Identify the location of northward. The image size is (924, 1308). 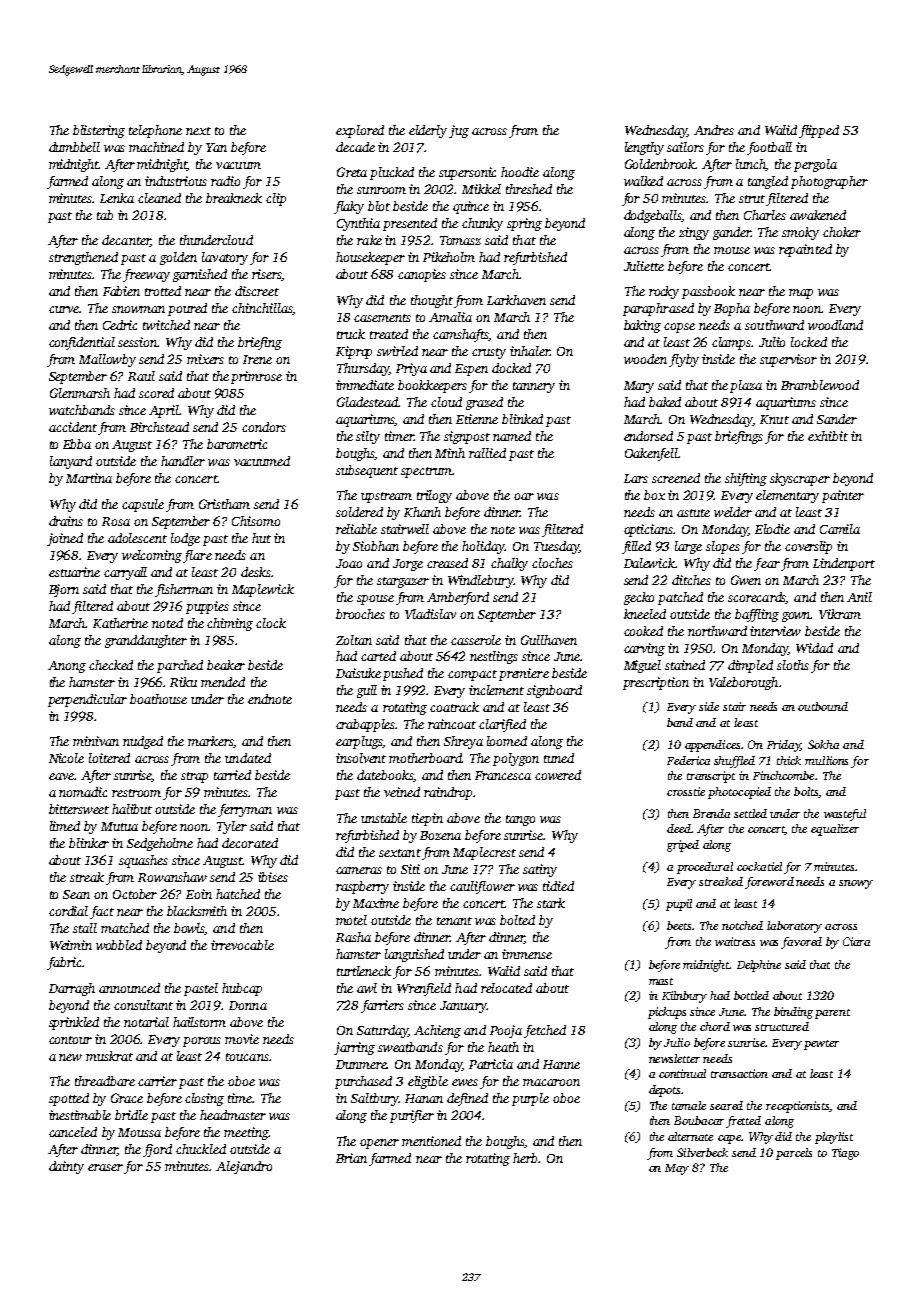
(717, 631).
